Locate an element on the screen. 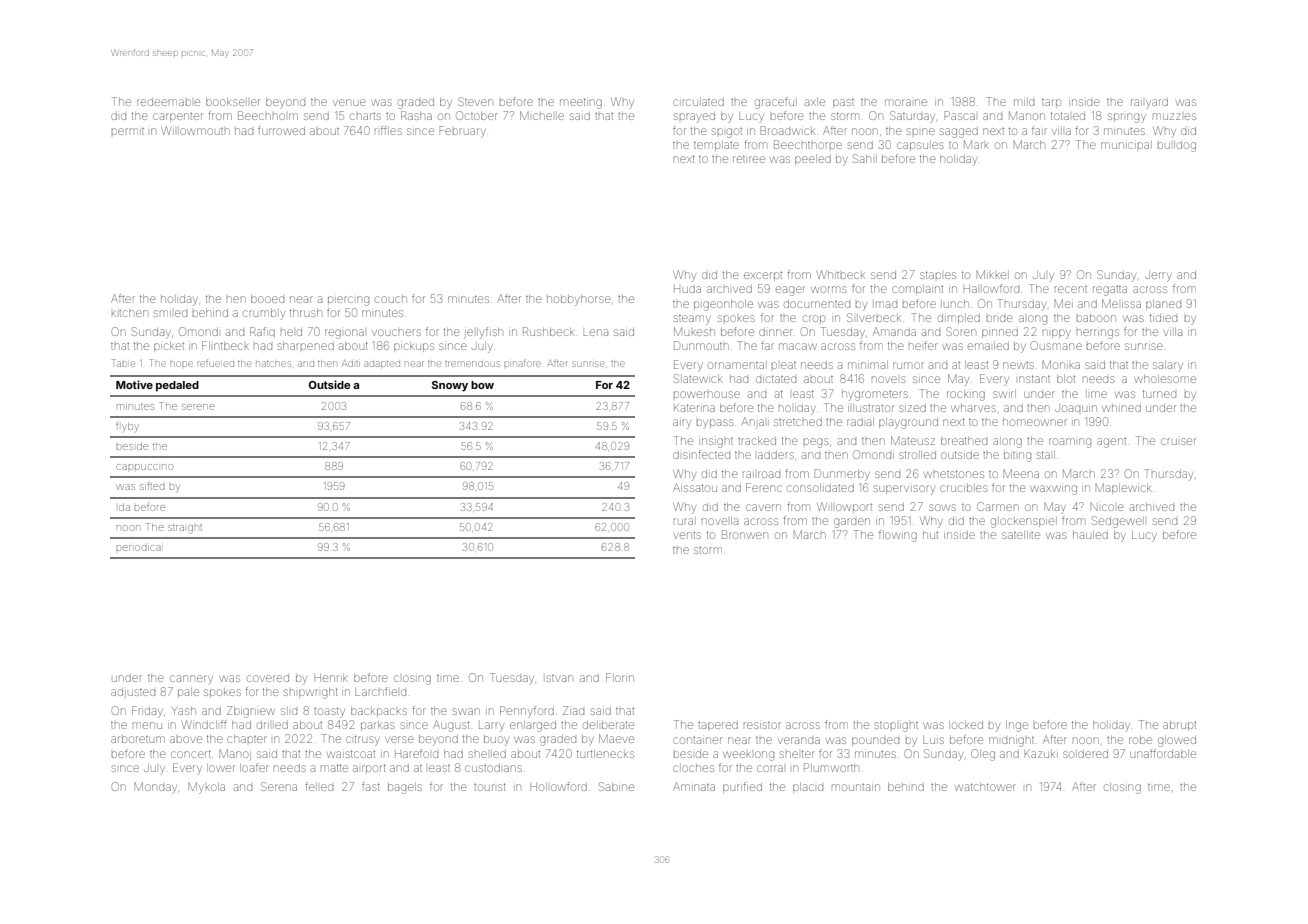 This screenshot has height=924, width=1308. vents is located at coordinates (687, 535).
